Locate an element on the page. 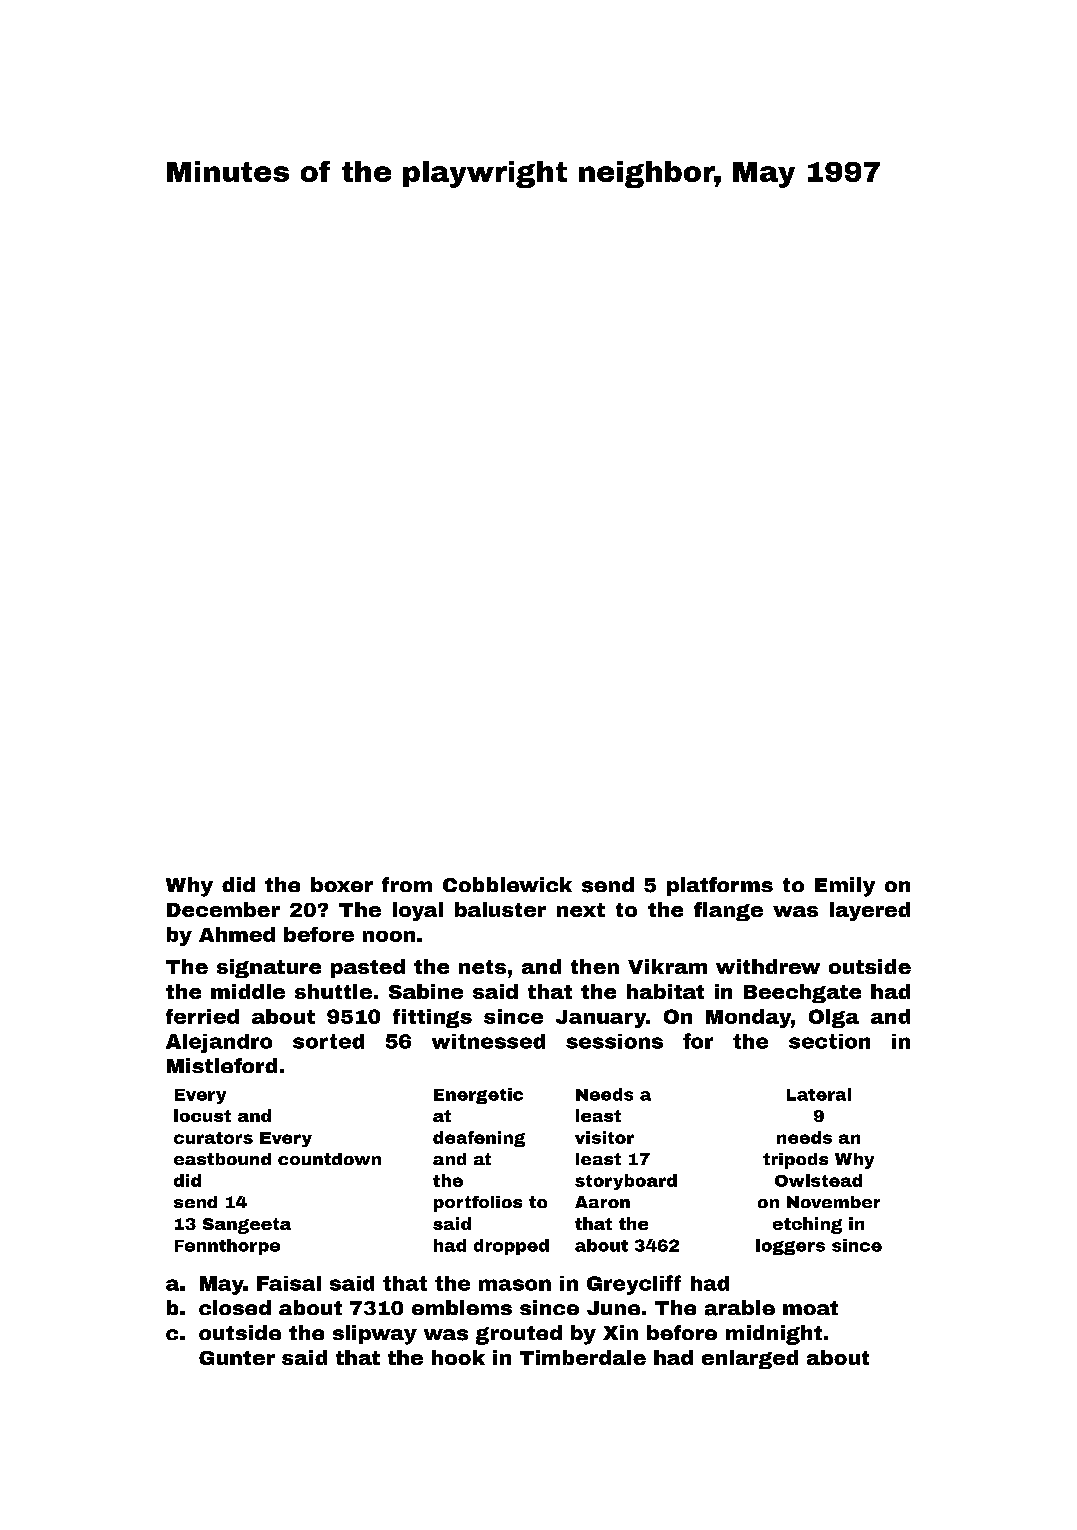  Sangeeta is located at coordinates (247, 1226).
